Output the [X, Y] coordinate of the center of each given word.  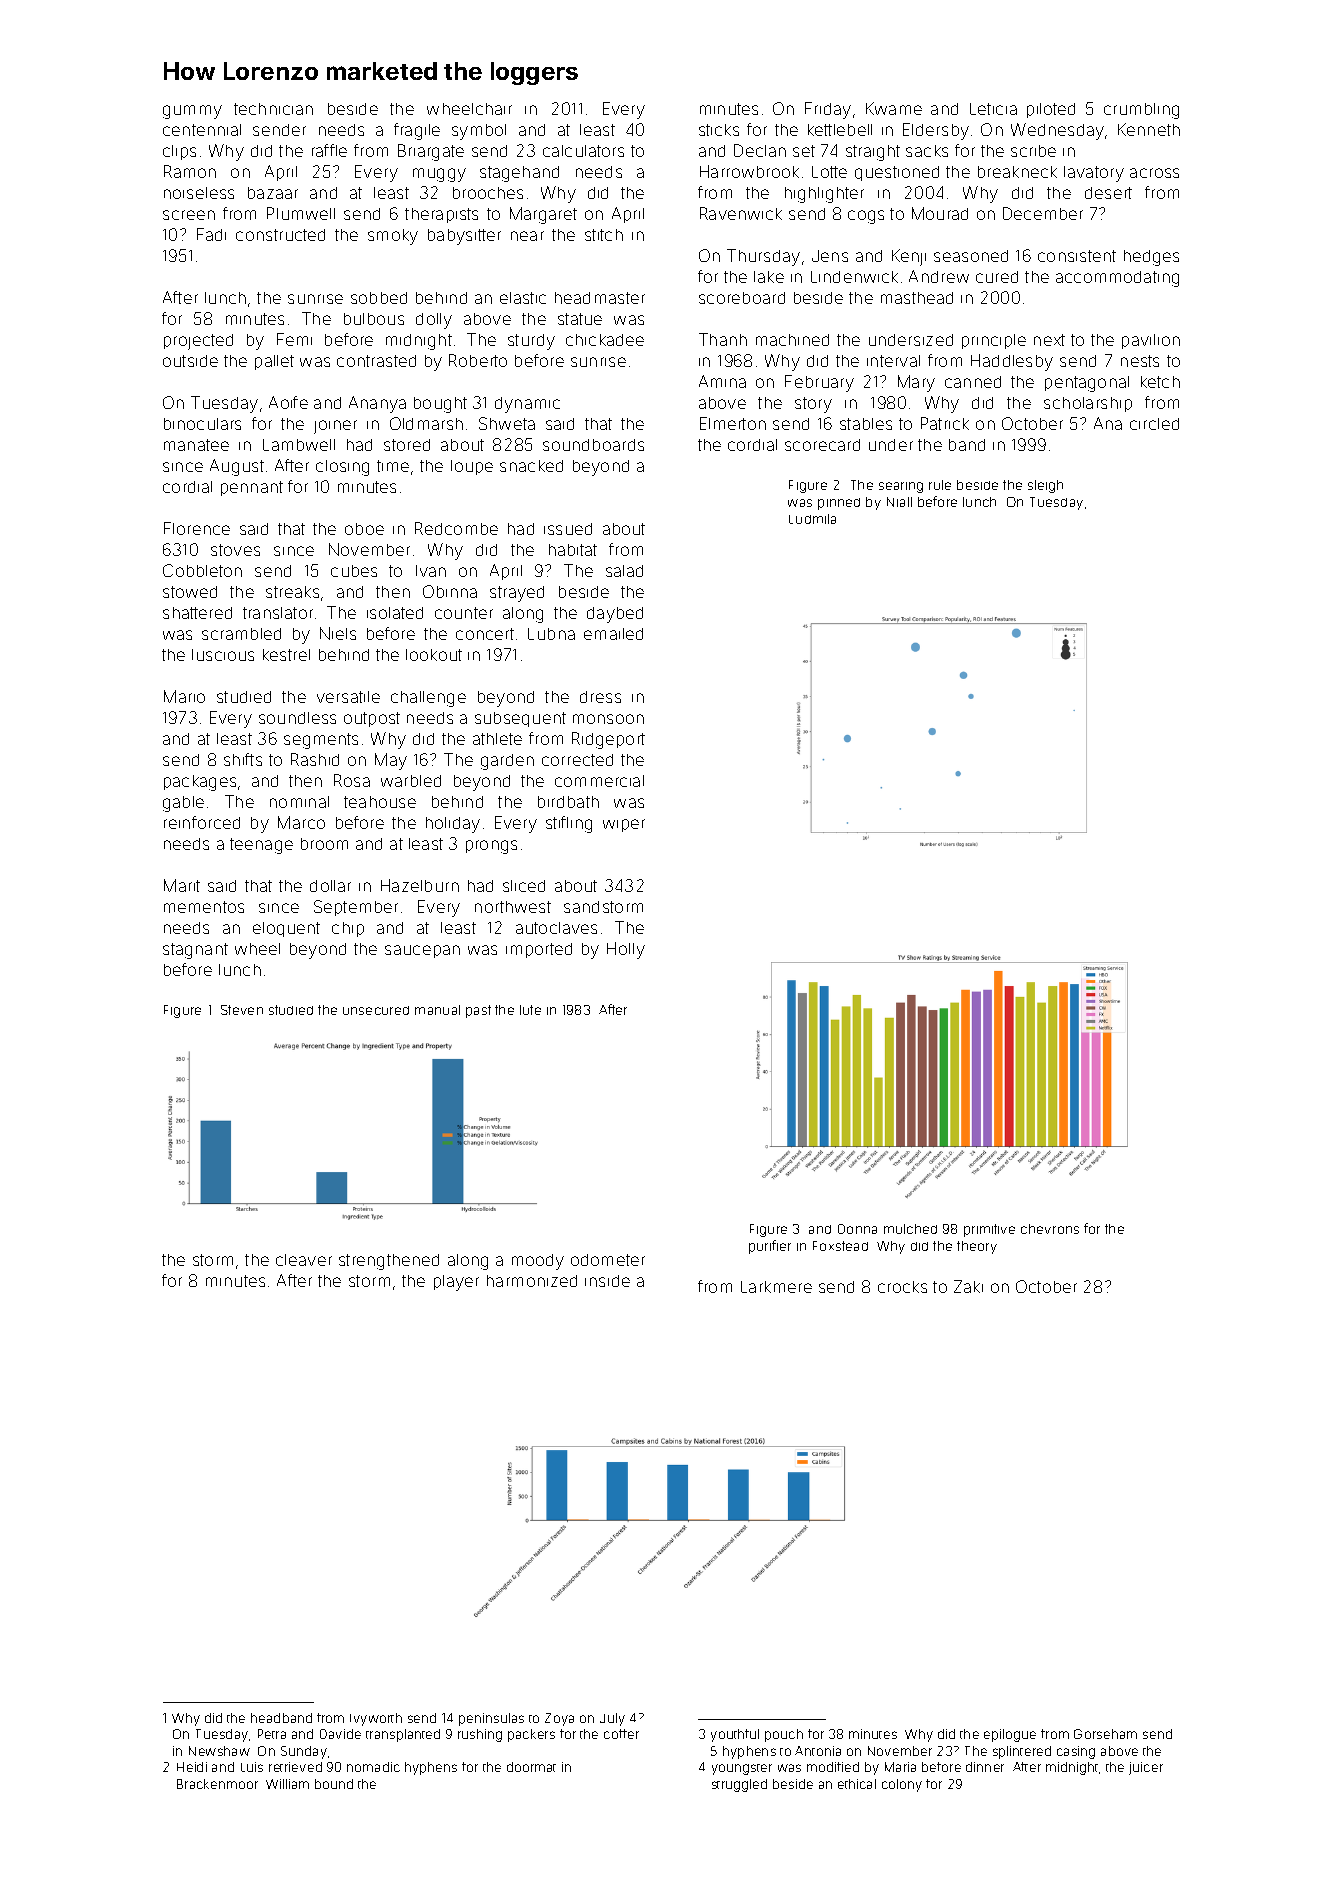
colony [902, 1785]
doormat [531, 1767]
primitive [989, 1230]
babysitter [464, 237]
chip [348, 929]
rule [940, 485]
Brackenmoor [217, 1784]
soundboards [593, 445]
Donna [857, 1229]
